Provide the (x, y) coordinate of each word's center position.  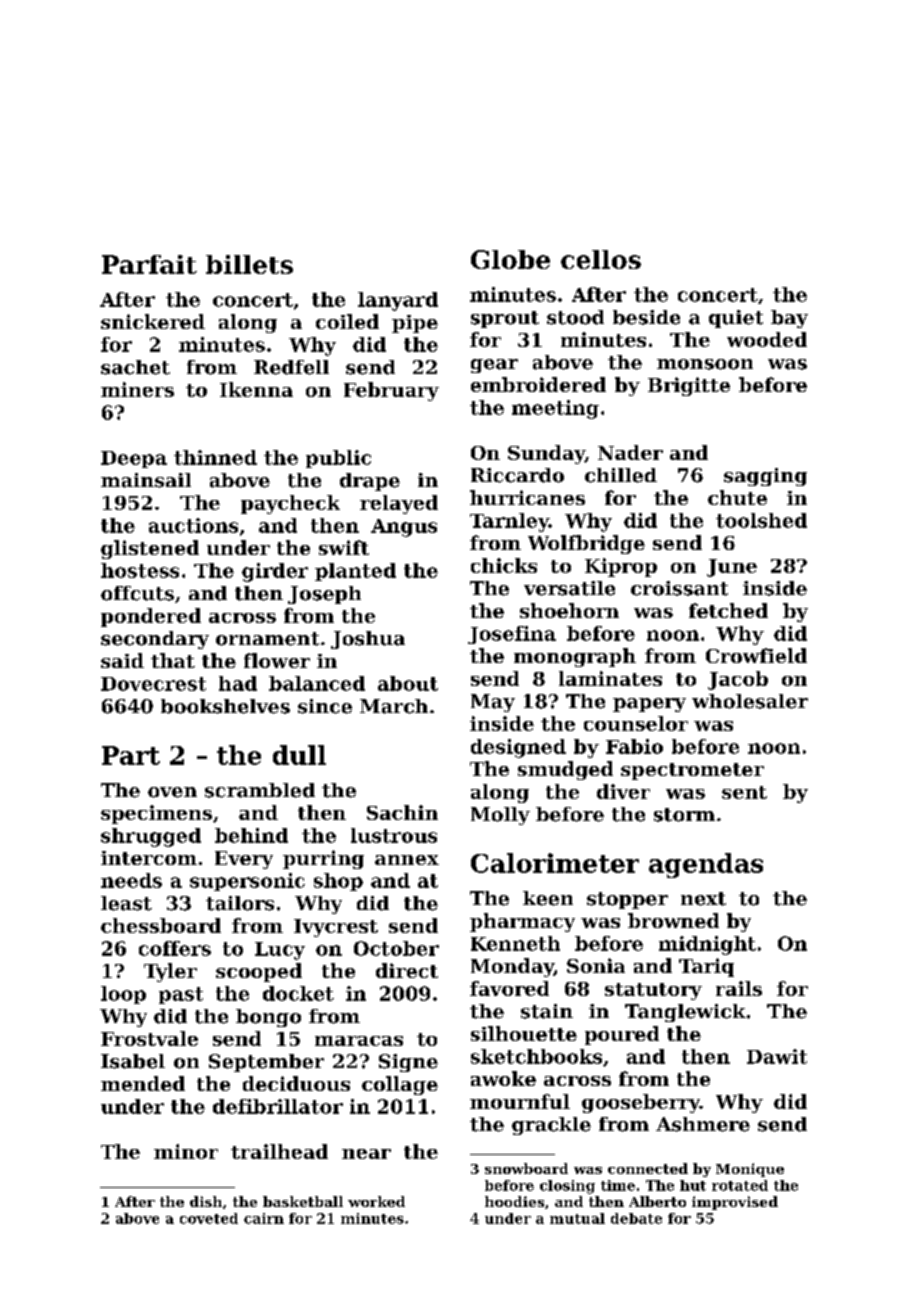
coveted (209, 1218)
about (408, 683)
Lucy (280, 951)
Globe (510, 259)
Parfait (149, 264)
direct (407, 970)
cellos (601, 259)
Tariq (706, 967)
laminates (610, 678)
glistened (150, 549)
